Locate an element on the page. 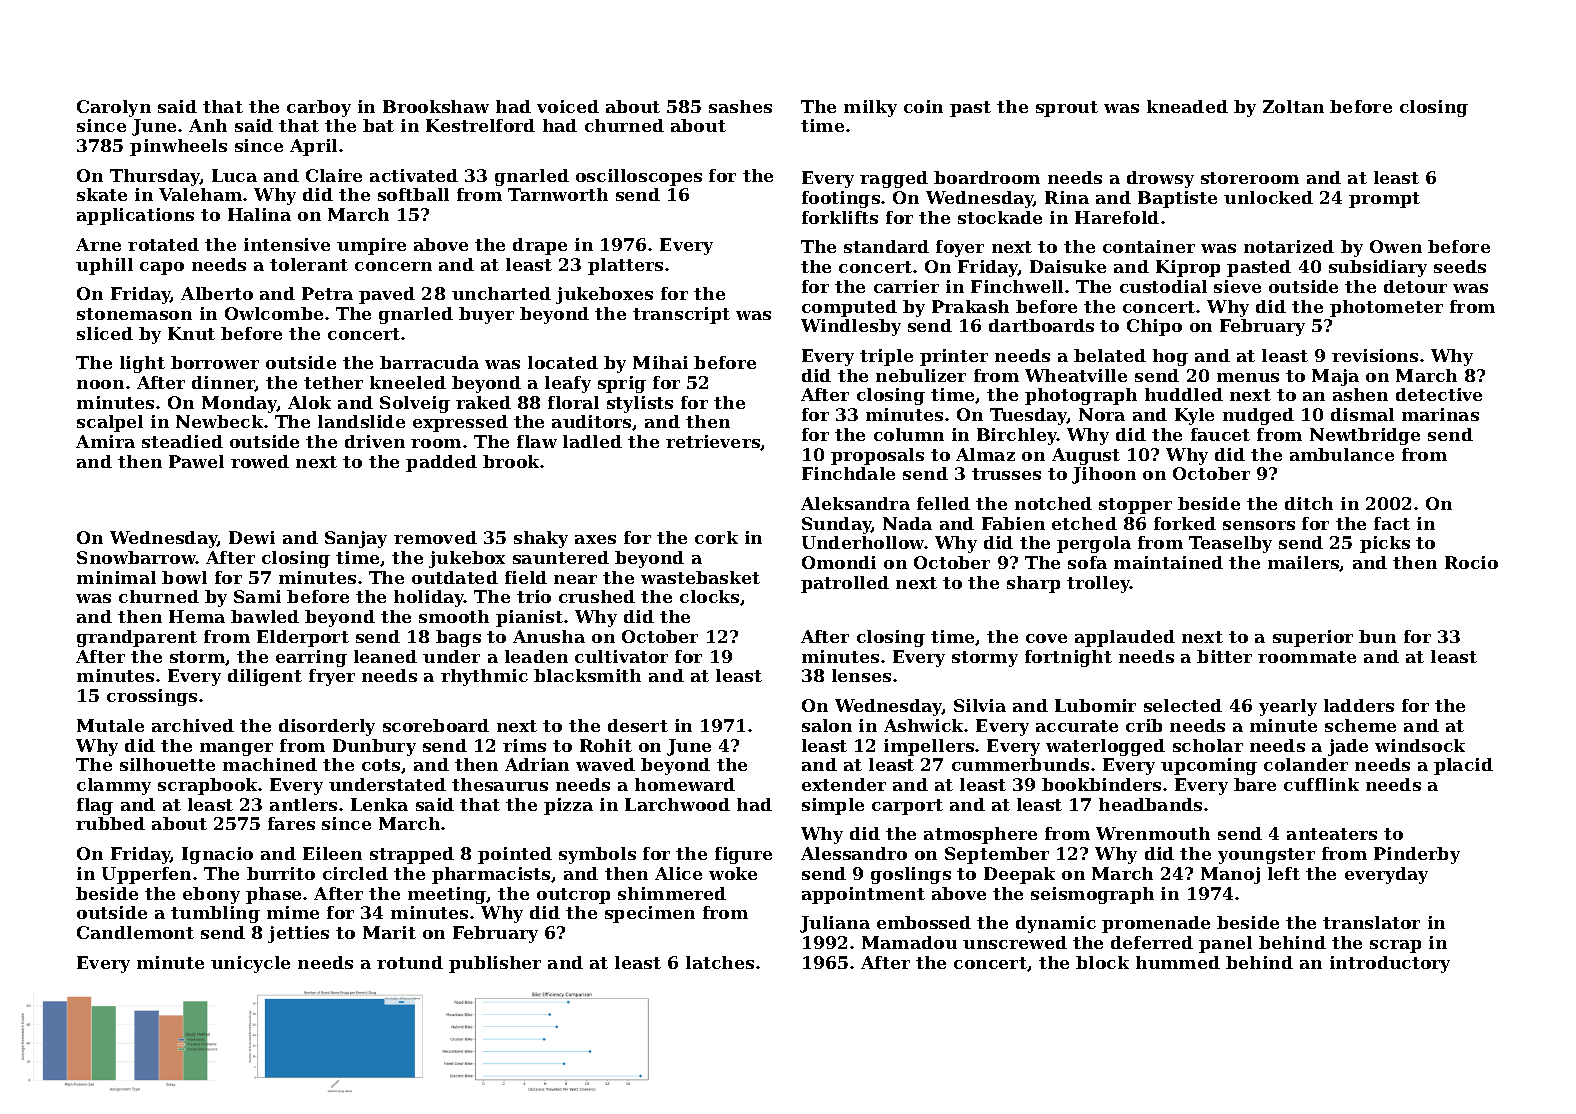 This page has height=1114, width=1576. block is located at coordinates (1102, 962).
